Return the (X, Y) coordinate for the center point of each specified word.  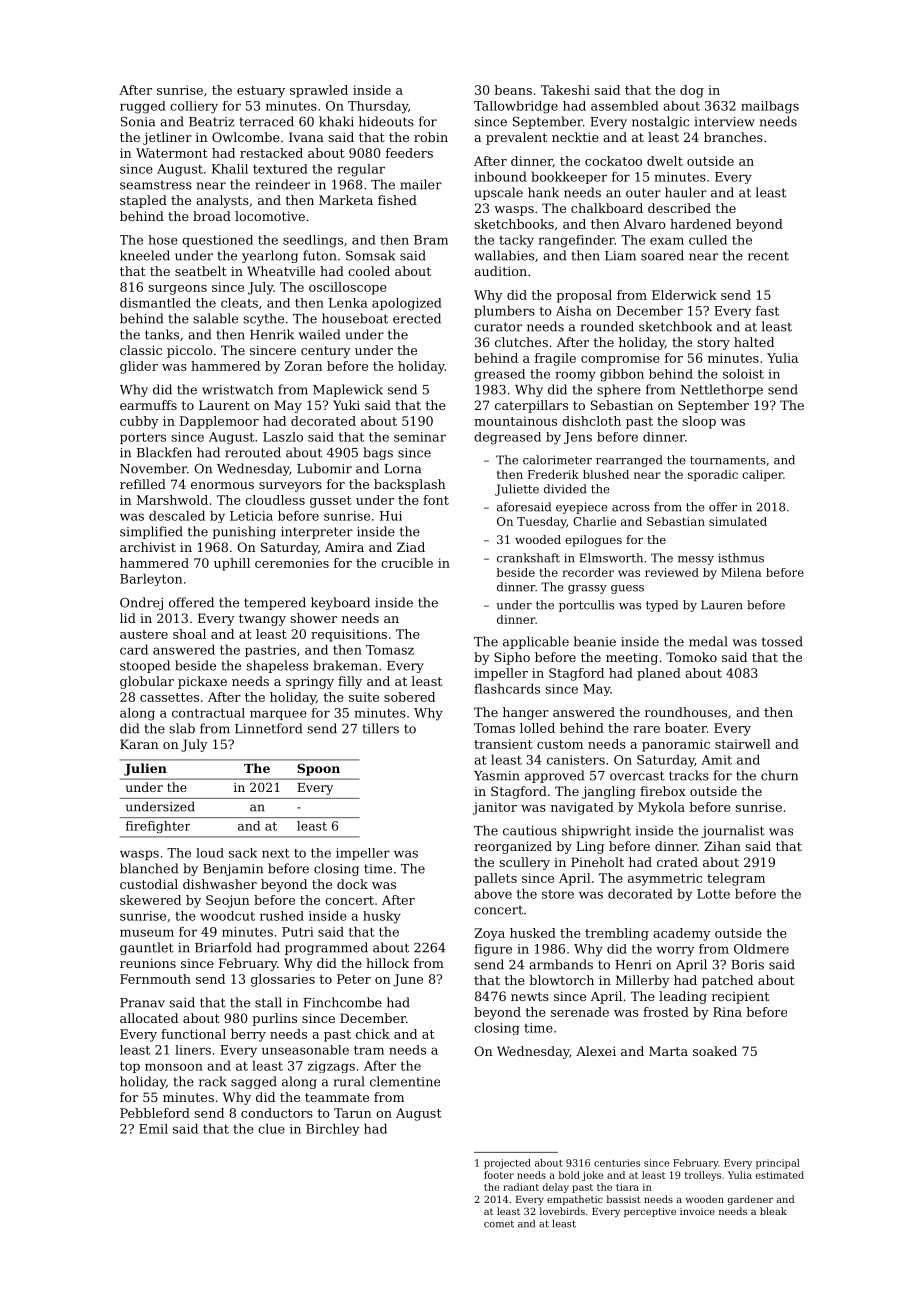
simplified (151, 532)
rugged (143, 107)
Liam (620, 256)
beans (513, 90)
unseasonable (305, 1050)
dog (692, 91)
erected (417, 318)
